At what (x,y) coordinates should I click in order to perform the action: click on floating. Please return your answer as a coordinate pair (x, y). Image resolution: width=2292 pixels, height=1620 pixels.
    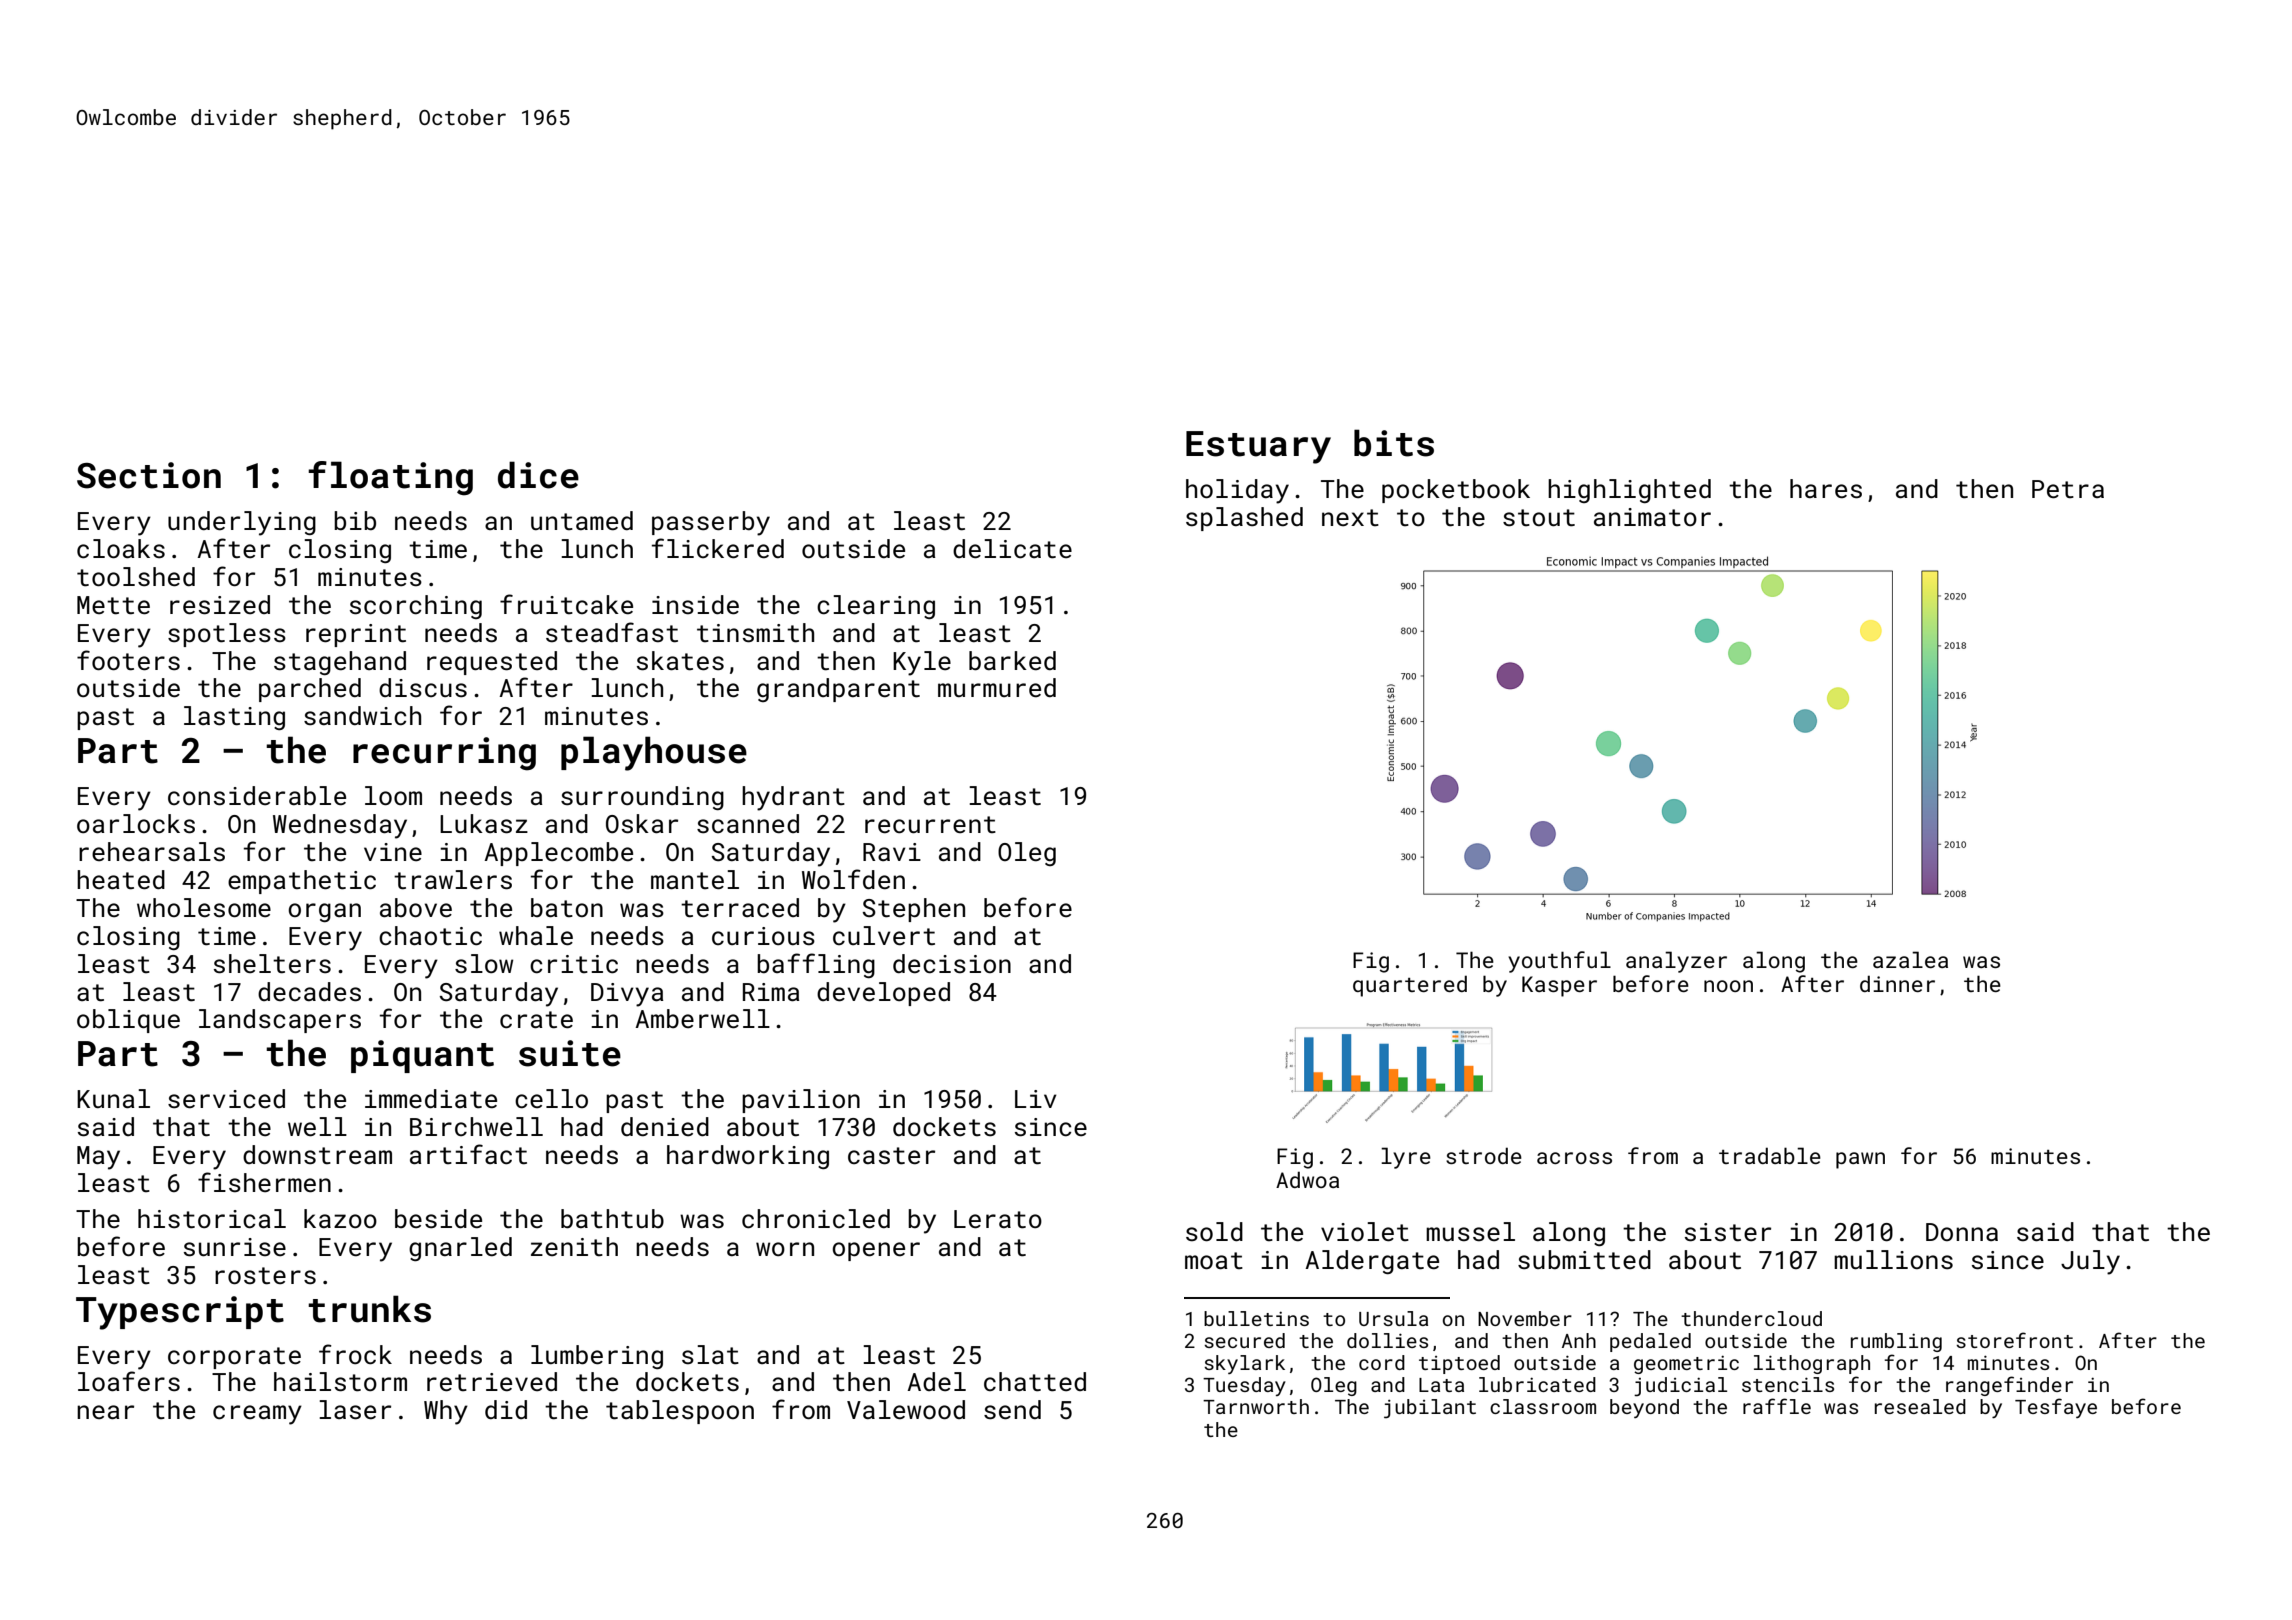
    Looking at the image, I should click on (390, 478).
